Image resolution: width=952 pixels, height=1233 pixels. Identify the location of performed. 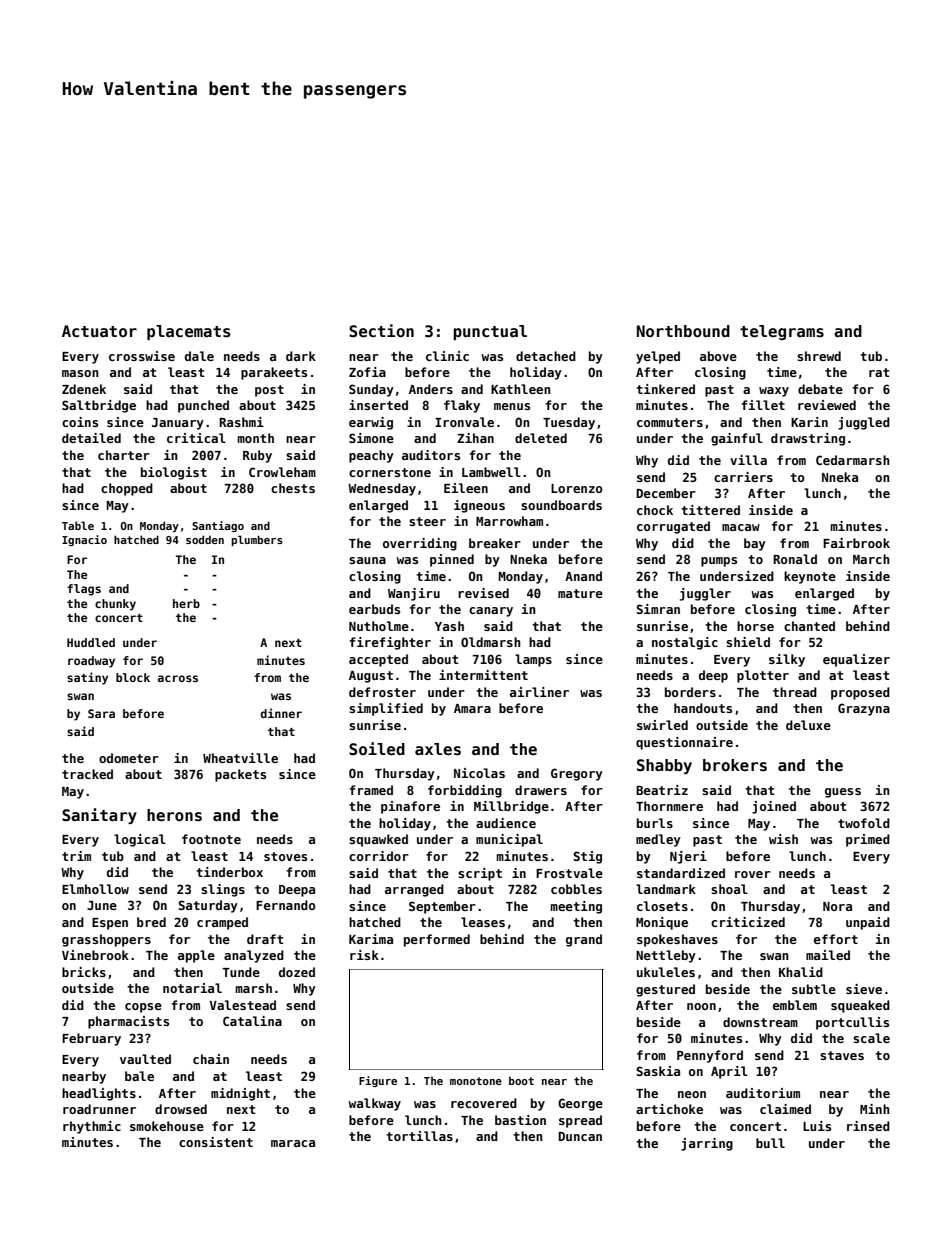
(437, 940).
